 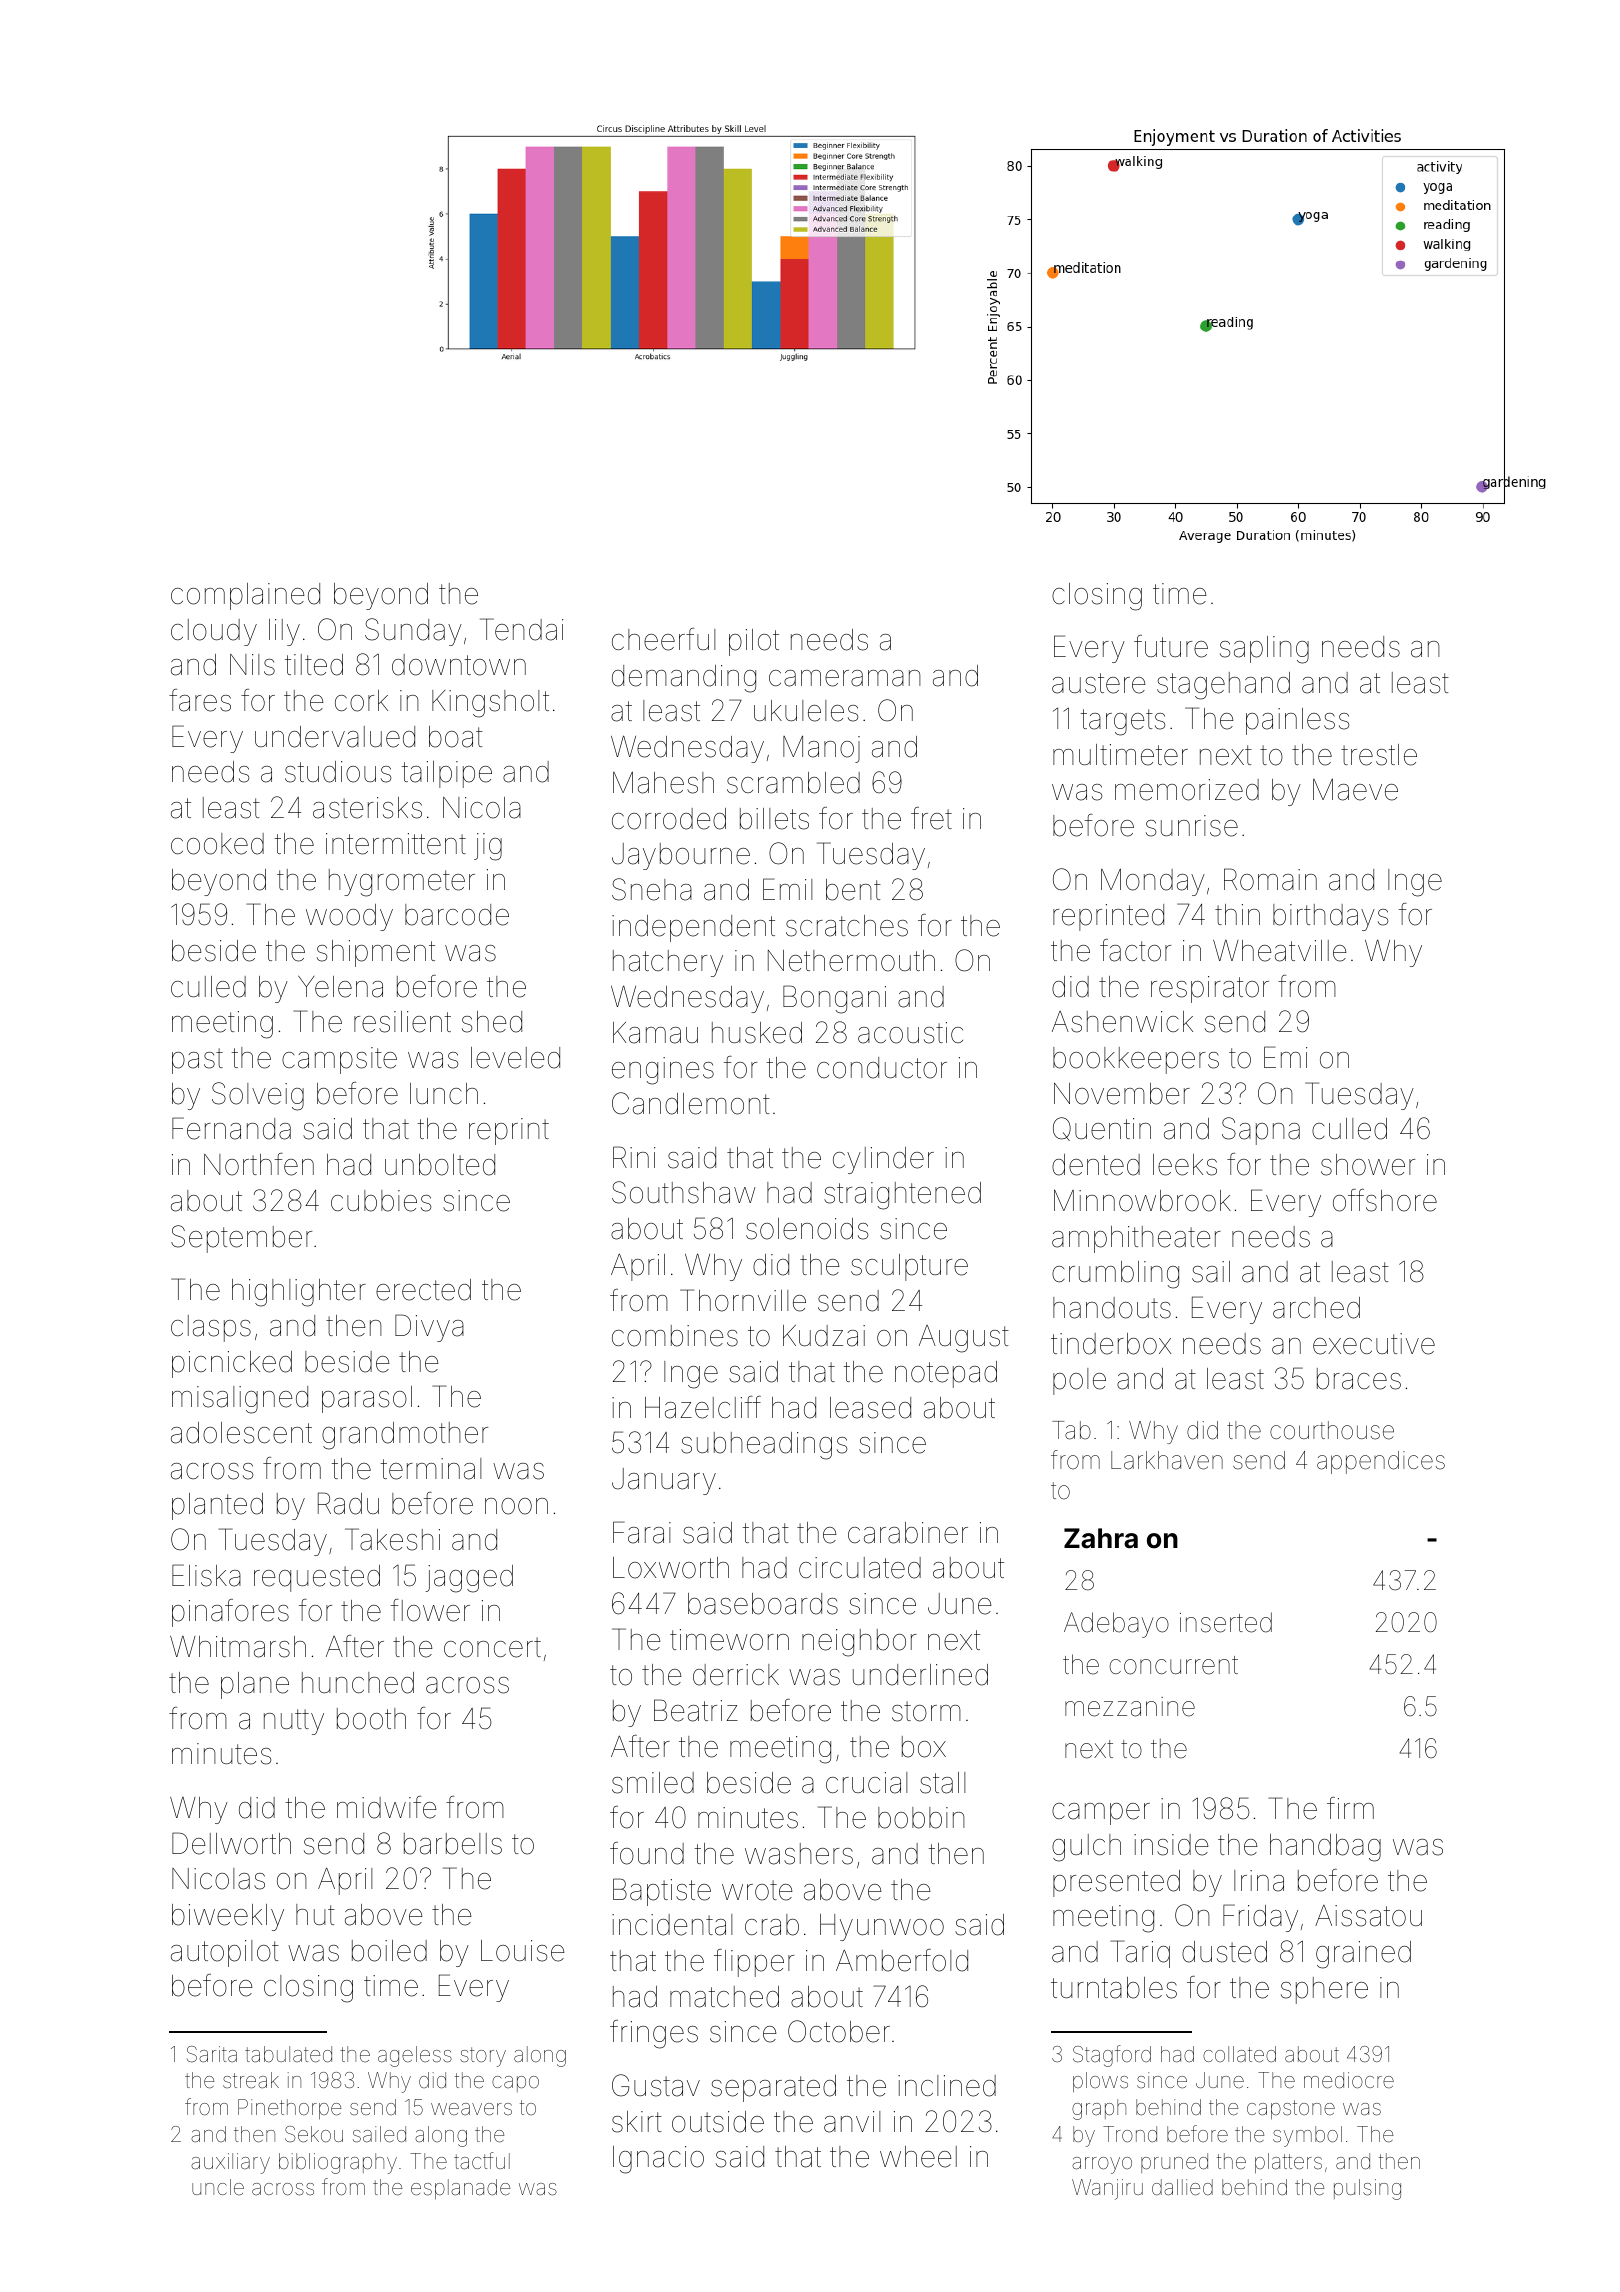 What do you see at coordinates (696, 1710) in the document?
I see `Beatriz` at bounding box center [696, 1710].
